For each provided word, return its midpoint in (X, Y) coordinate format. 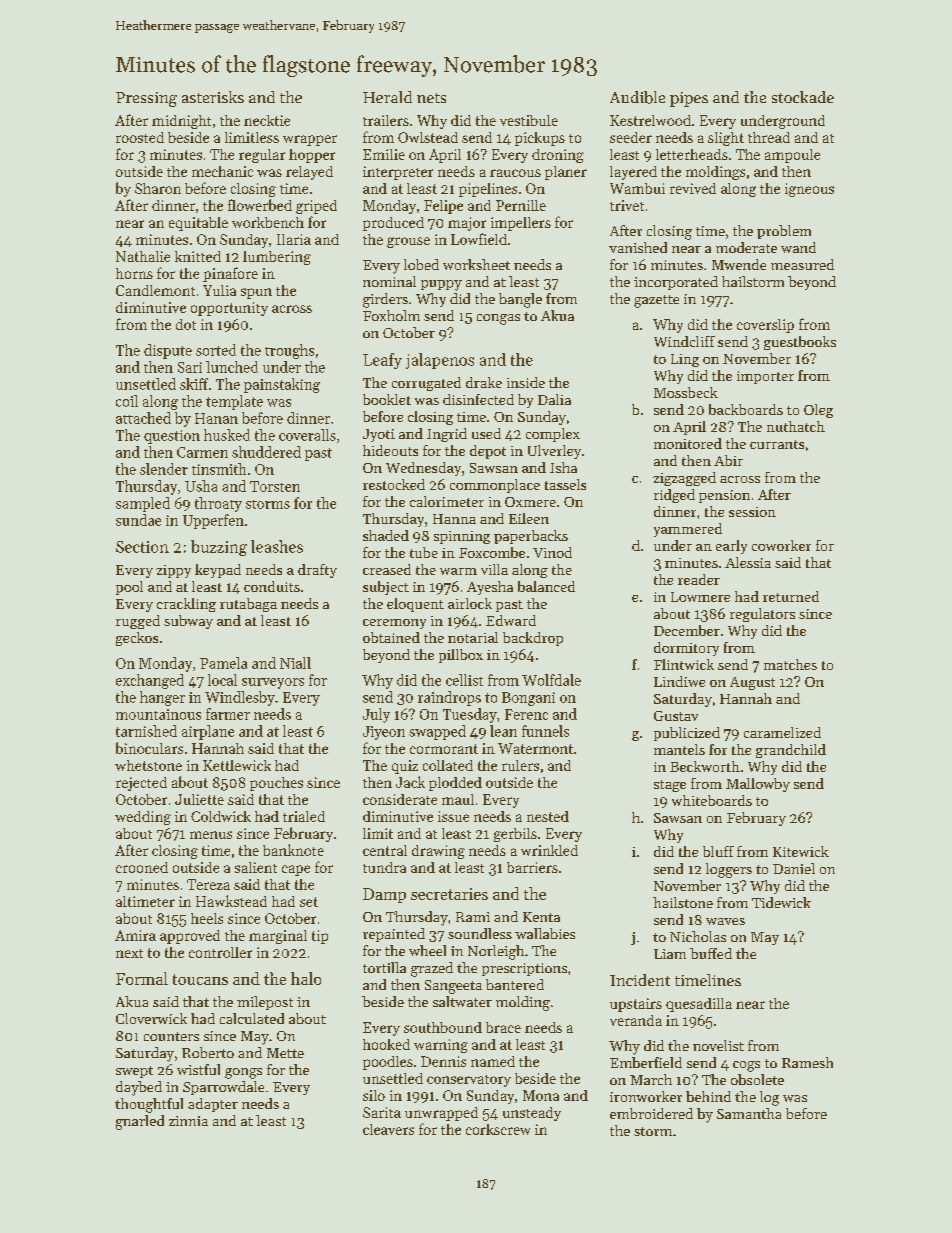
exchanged (150, 681)
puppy (441, 285)
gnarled (140, 1122)
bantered (515, 984)
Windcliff (684, 341)
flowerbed (260, 205)
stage (670, 786)
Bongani (528, 699)
